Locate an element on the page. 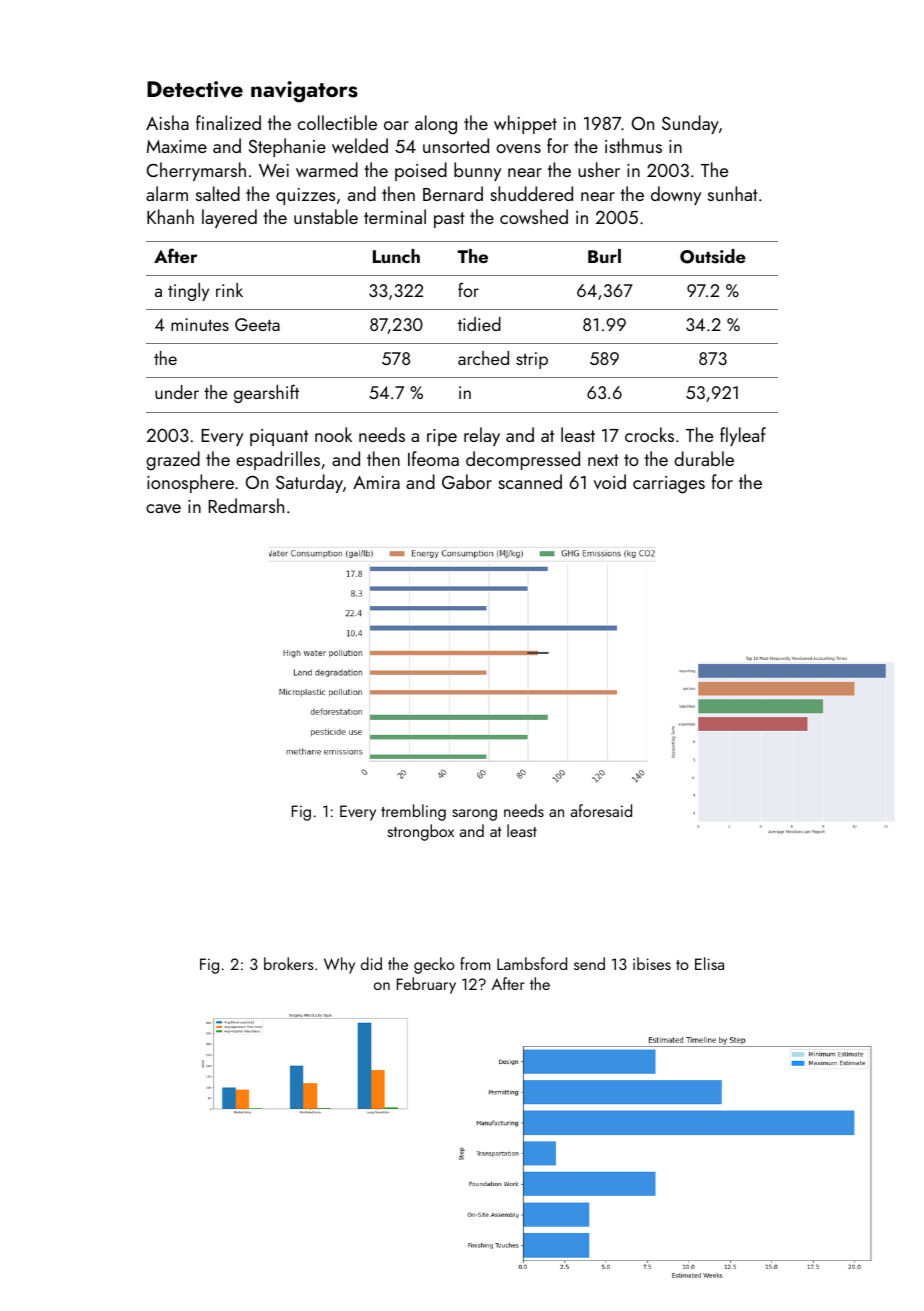 This page has height=1311, width=924. isthmus is located at coordinates (633, 145).
